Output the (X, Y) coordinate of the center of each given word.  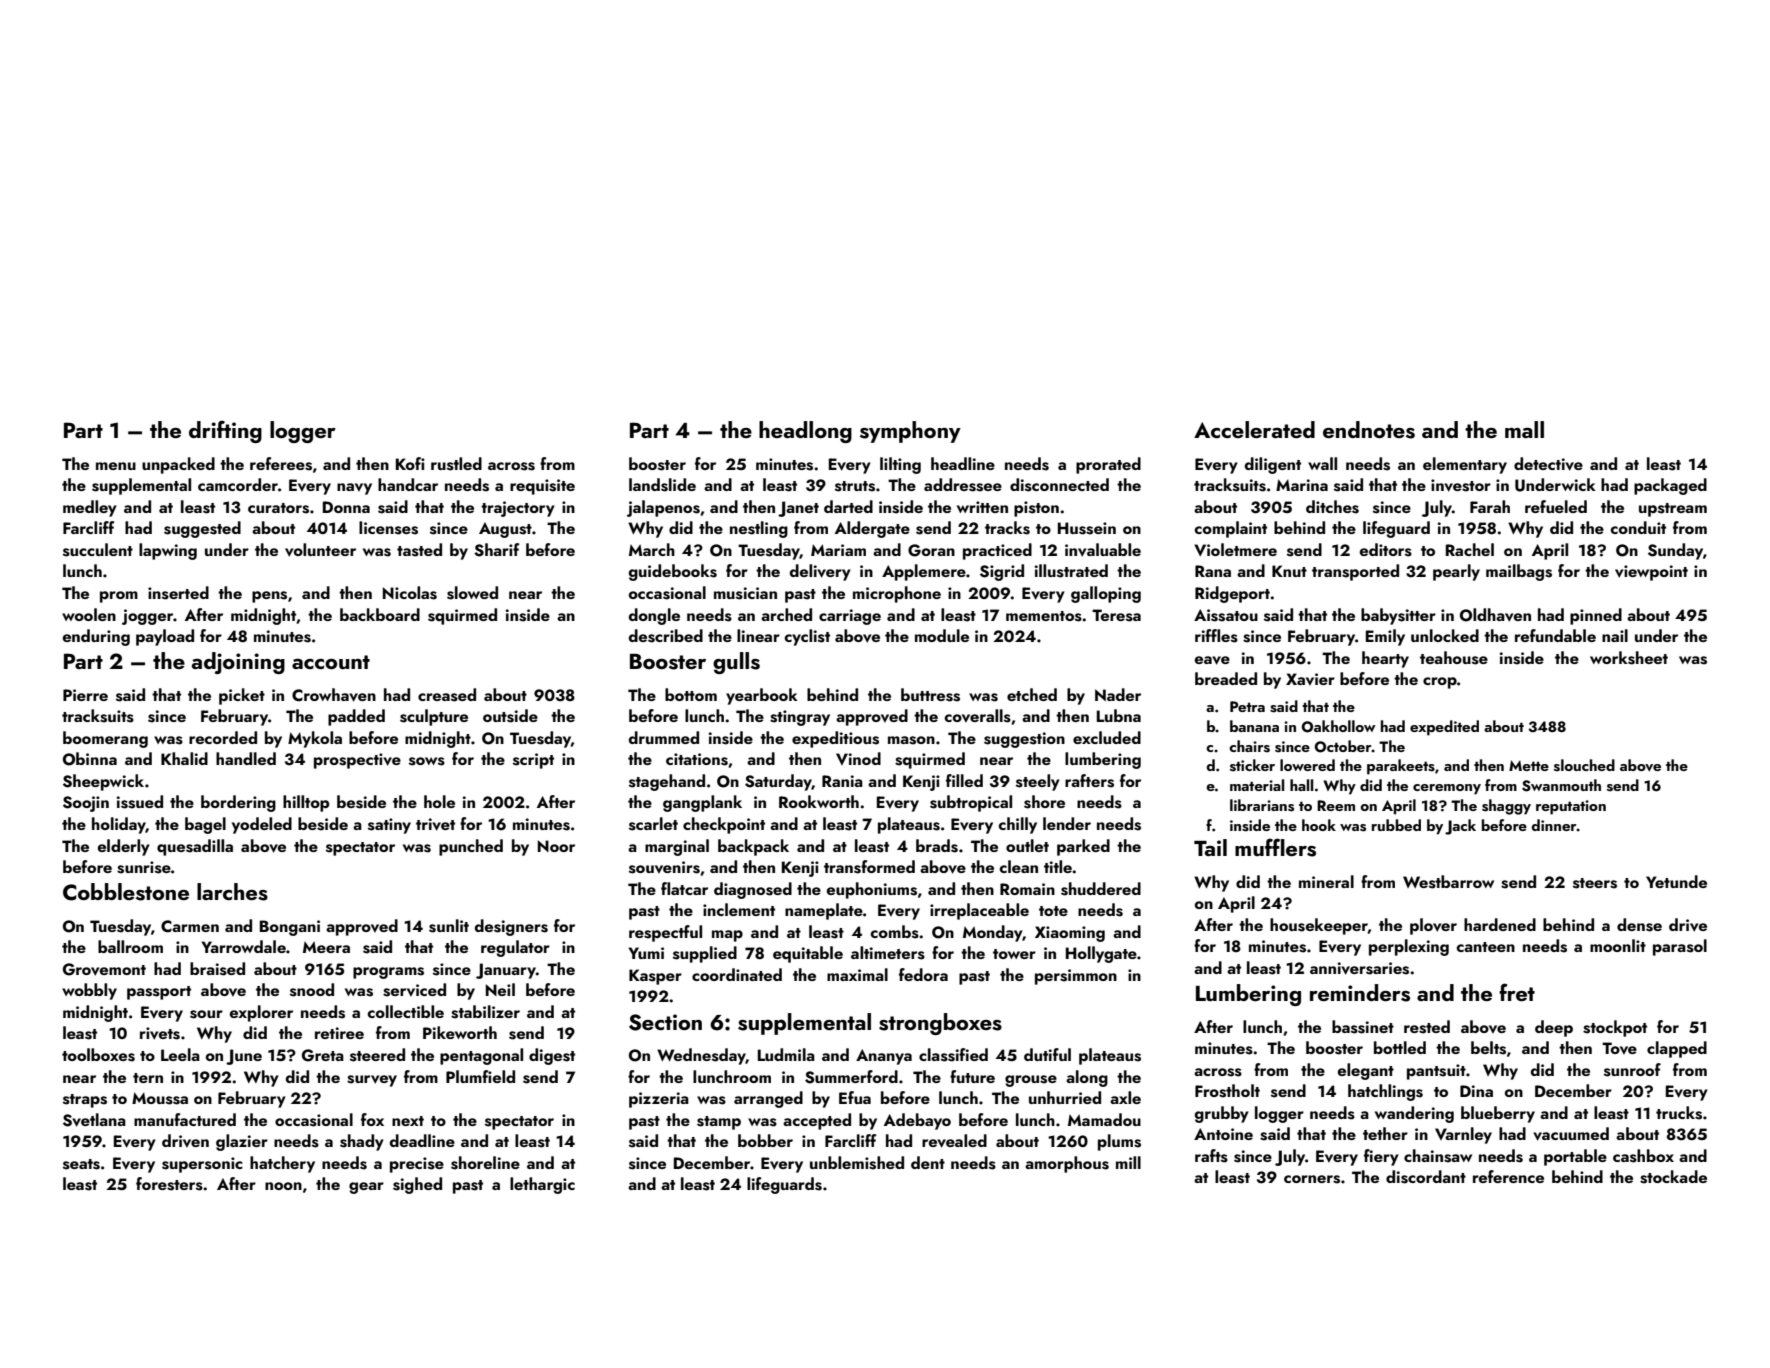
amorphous (1067, 1164)
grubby (1222, 1114)
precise (417, 1165)
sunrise (144, 867)
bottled (1400, 1047)
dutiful (1047, 1054)
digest (552, 1056)
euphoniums (872, 890)
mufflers (1275, 847)
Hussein (1087, 528)
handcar (408, 484)
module (942, 635)
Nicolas (410, 593)
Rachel (1470, 549)
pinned (1596, 616)
